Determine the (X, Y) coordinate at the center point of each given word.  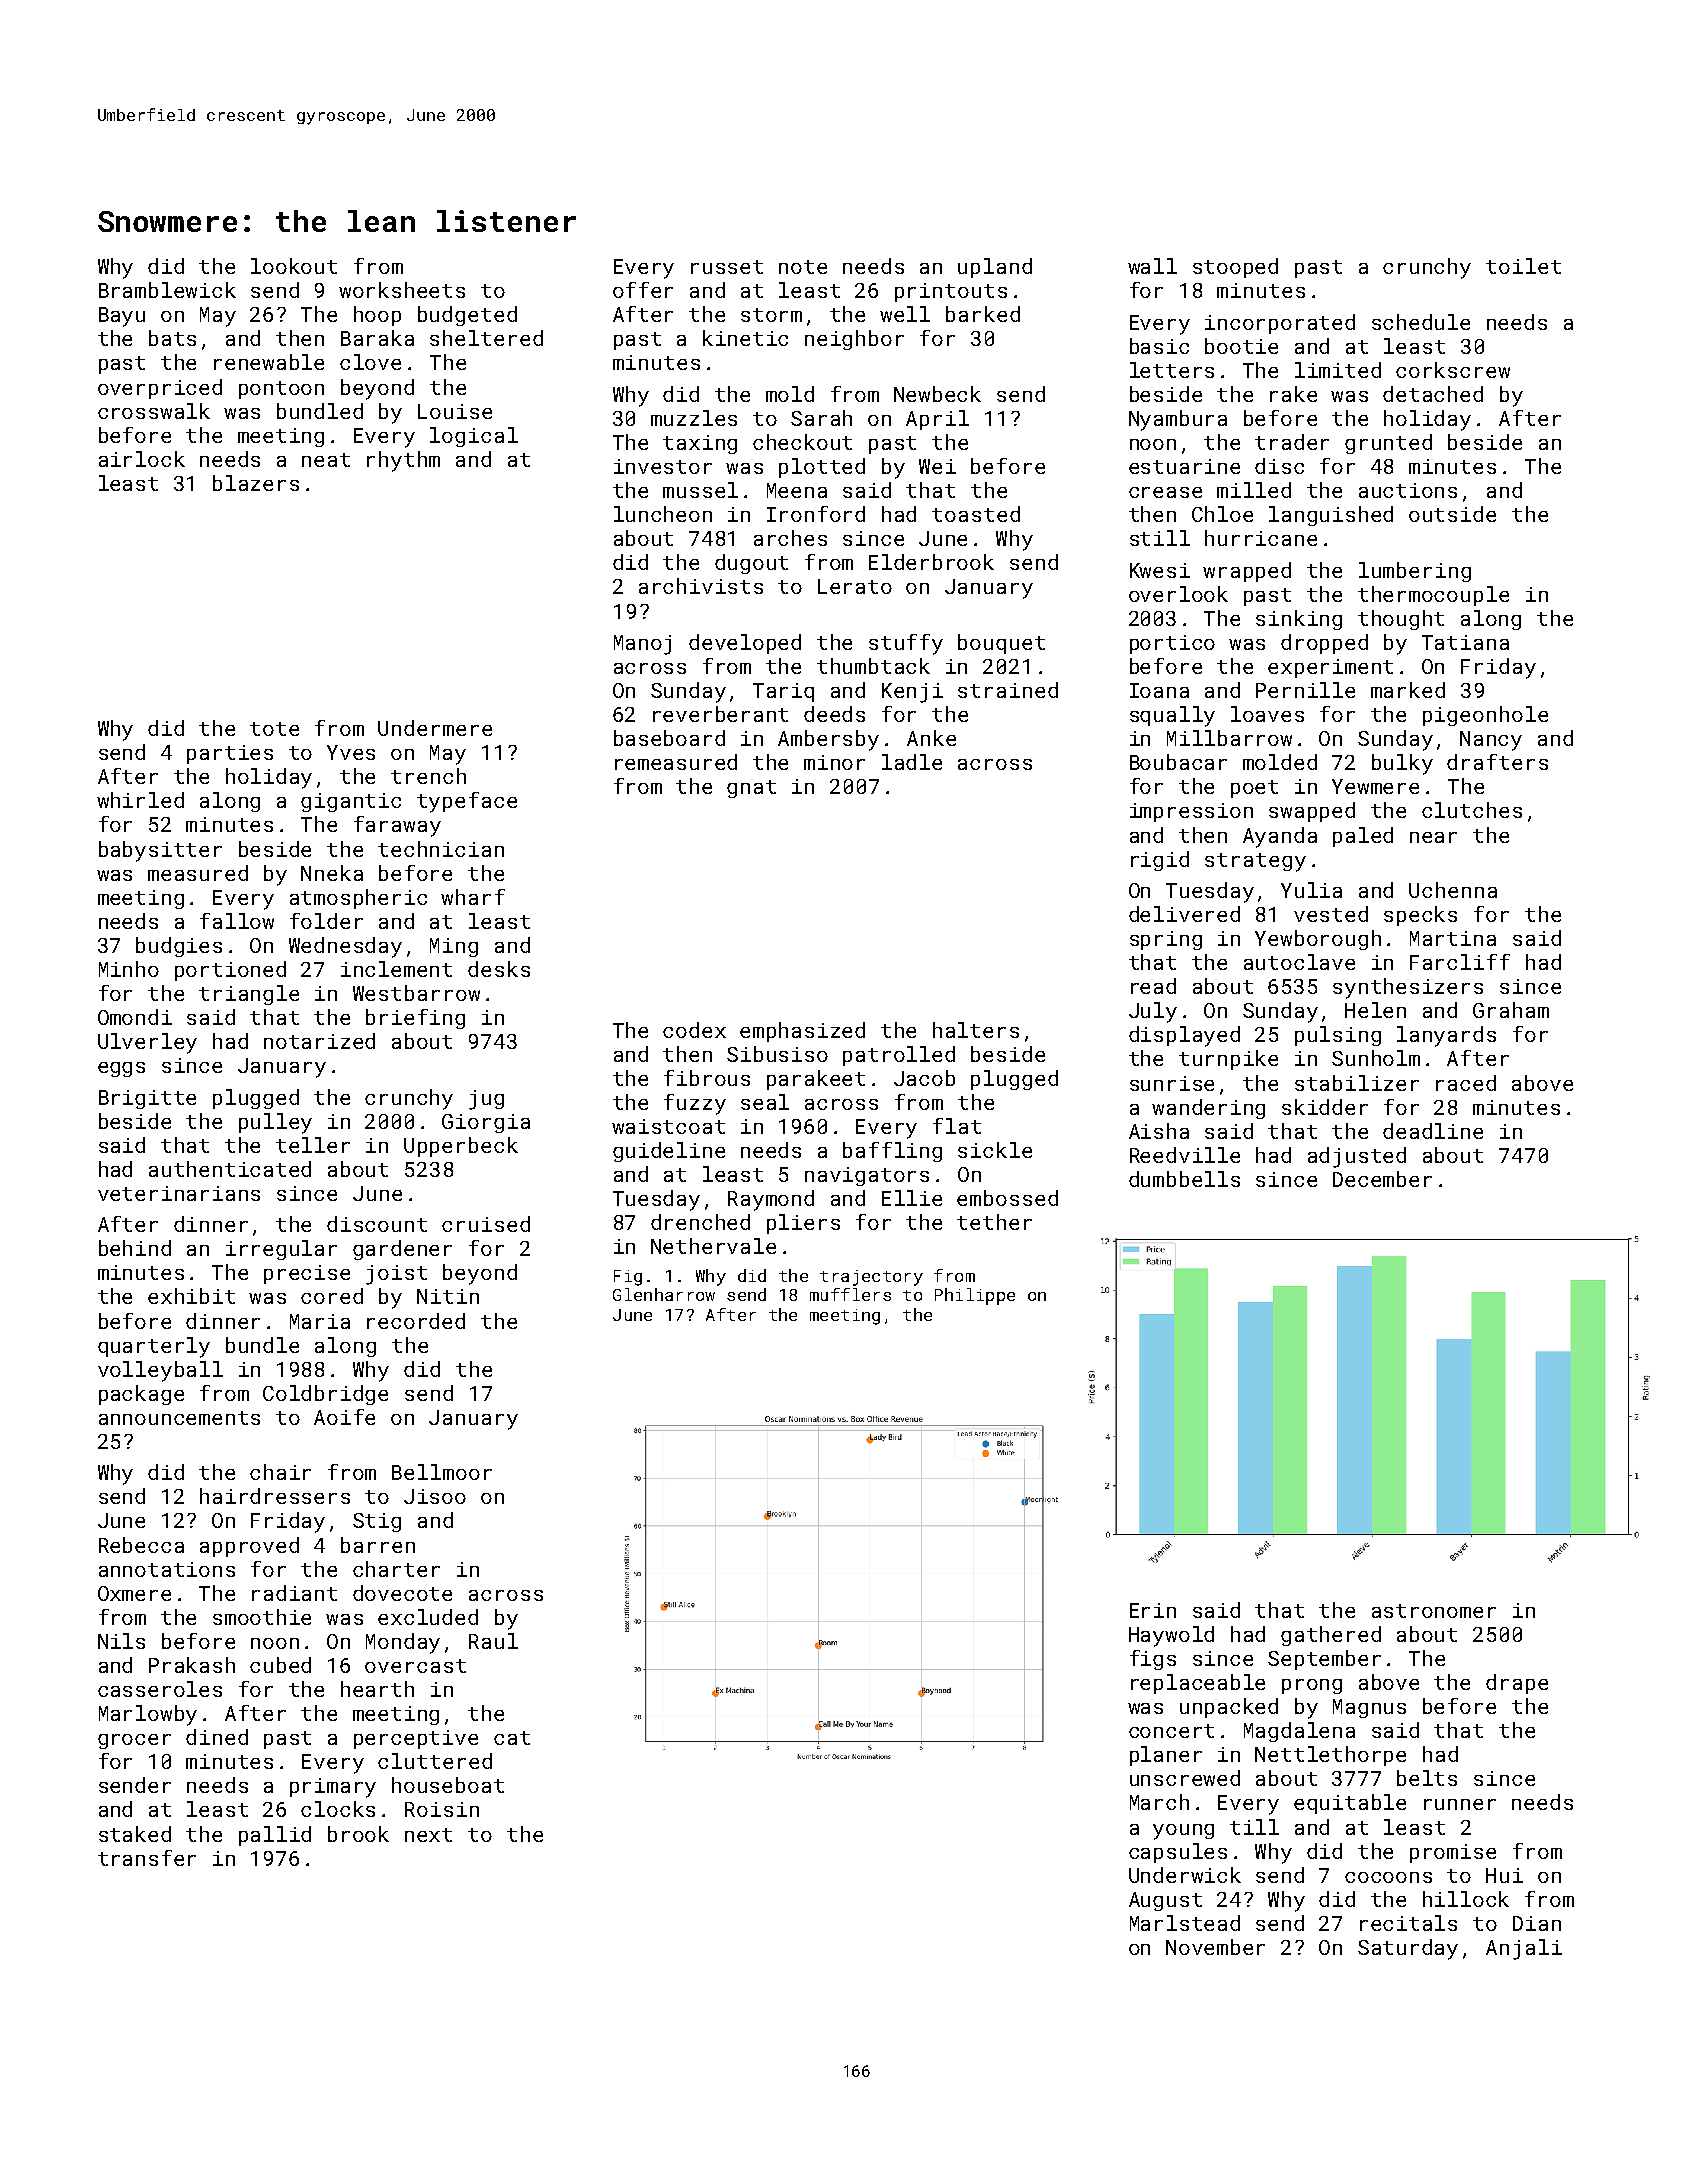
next (428, 1835)
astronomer (1434, 1611)
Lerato (855, 586)
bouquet (1001, 644)
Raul (493, 1641)
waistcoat (668, 1126)
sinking (1299, 620)
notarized (319, 1041)
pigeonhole (1485, 716)
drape (1517, 1684)
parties (230, 754)
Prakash (192, 1665)
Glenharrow (664, 1294)
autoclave (1299, 962)
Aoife (344, 1417)
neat (326, 460)
